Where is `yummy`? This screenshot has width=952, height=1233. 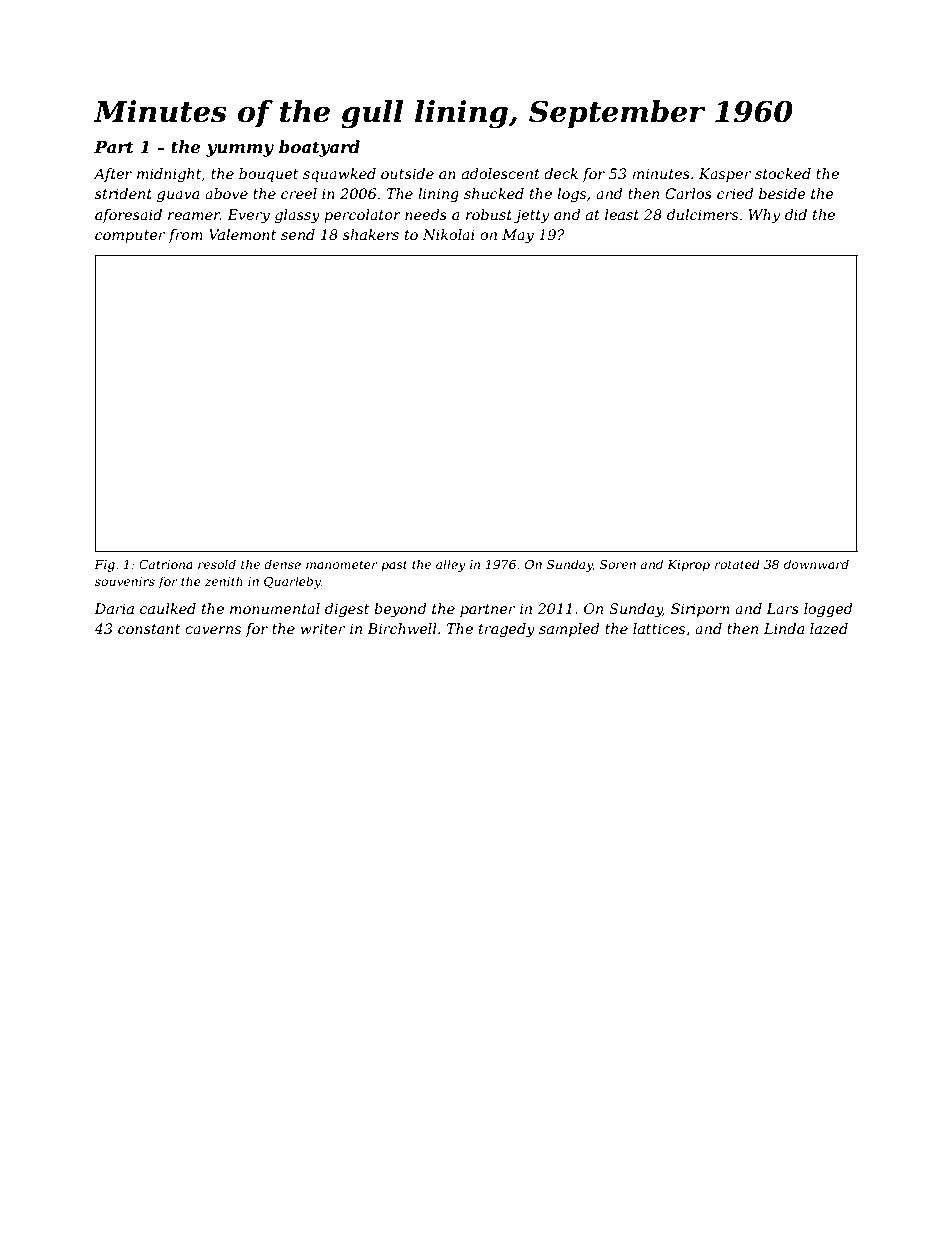
yummy is located at coordinates (240, 150).
